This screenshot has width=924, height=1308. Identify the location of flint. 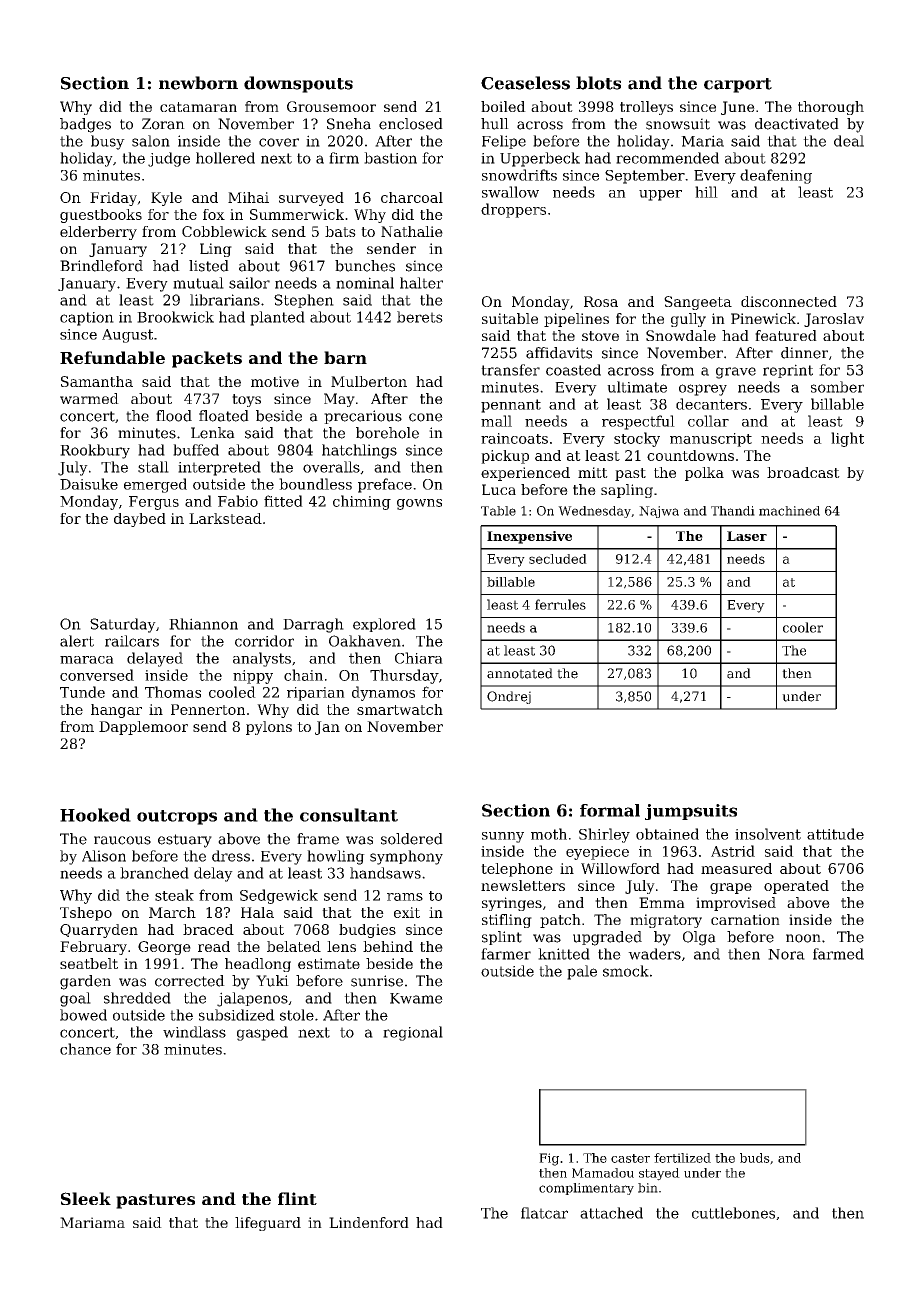
(297, 1198).
